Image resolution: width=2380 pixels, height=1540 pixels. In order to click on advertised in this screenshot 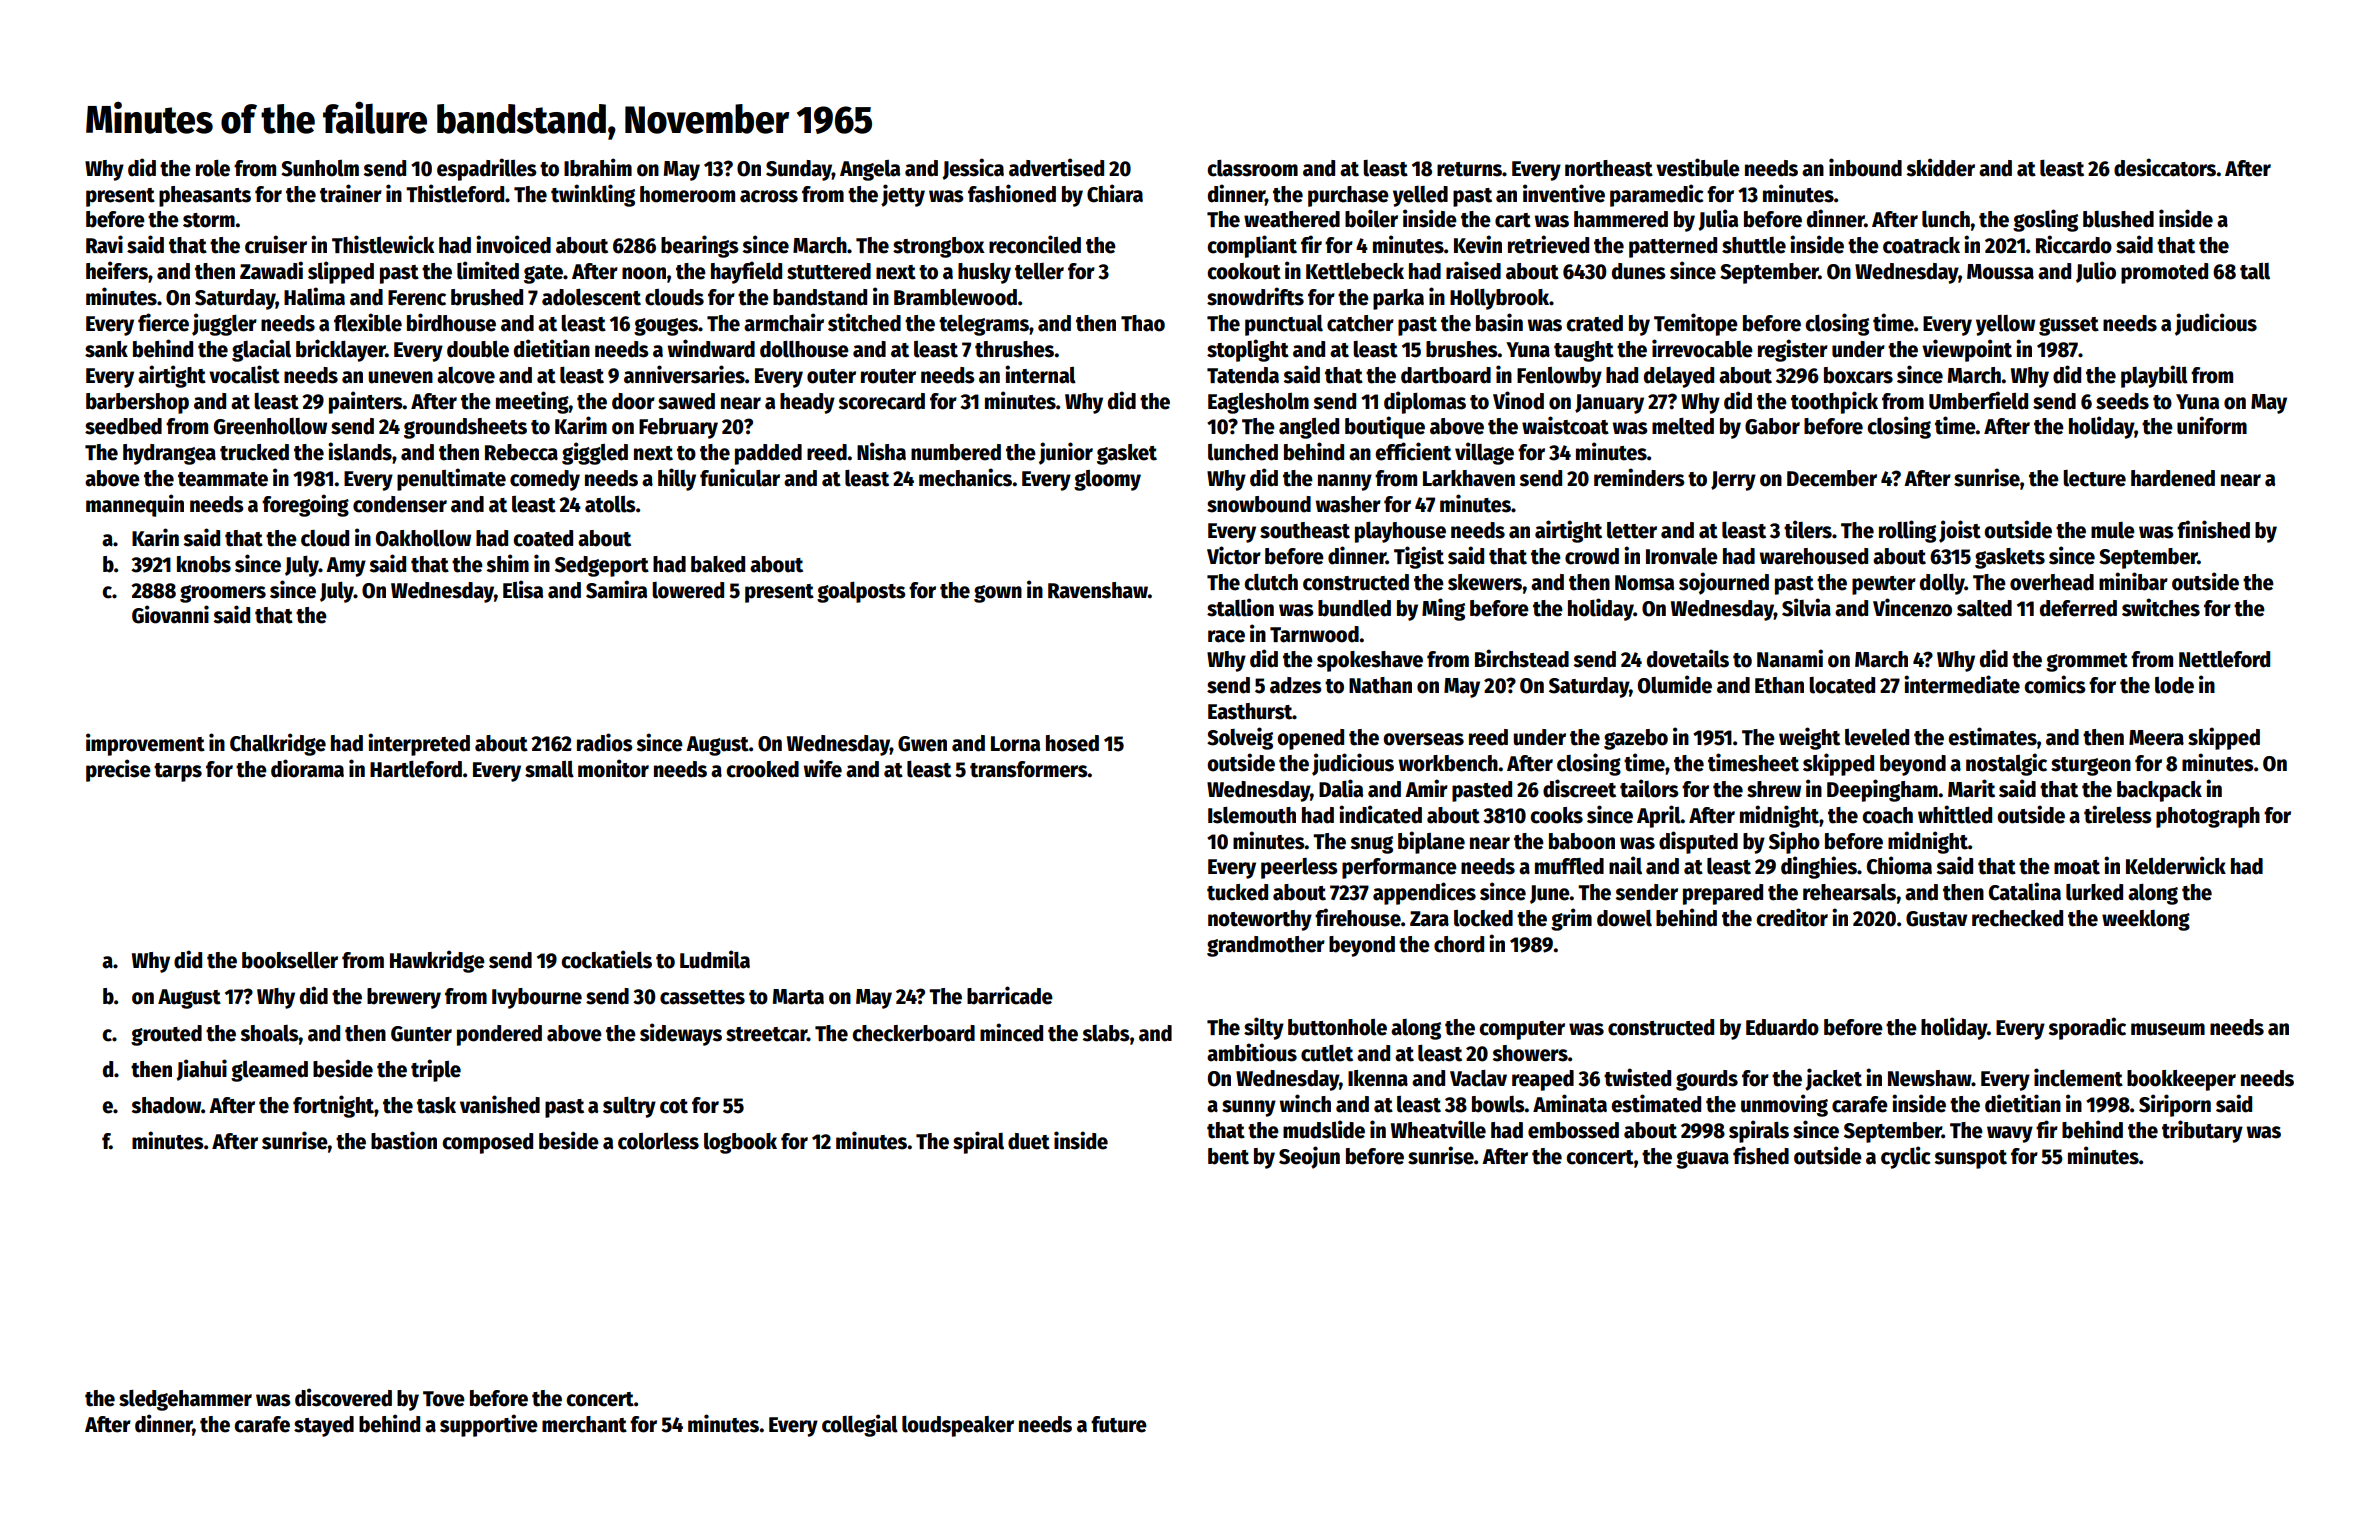, I will do `click(1056, 167)`.
